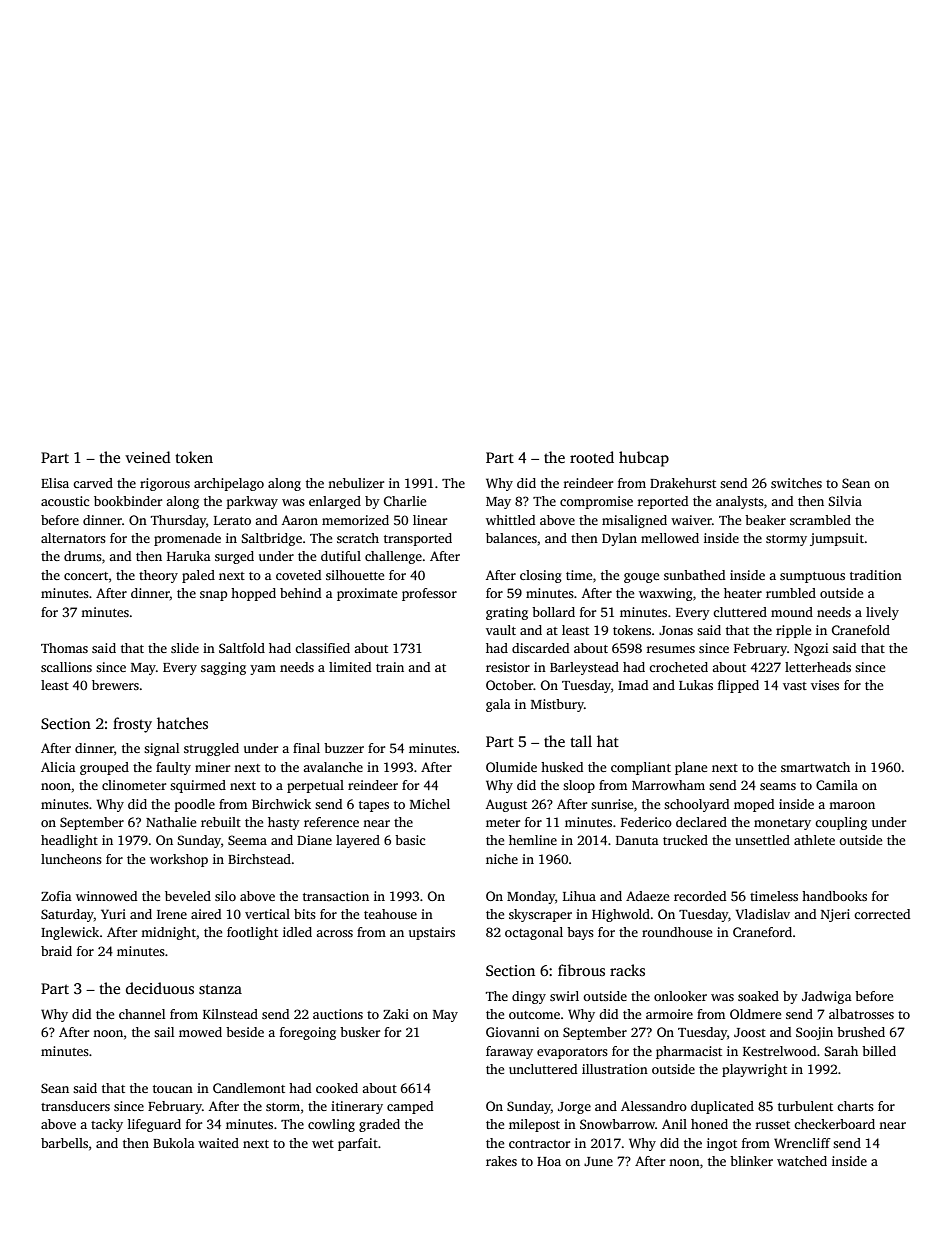 The height and width of the screenshot is (1233, 952). Describe the element at coordinates (234, 557) in the screenshot. I see `surged` at that location.
